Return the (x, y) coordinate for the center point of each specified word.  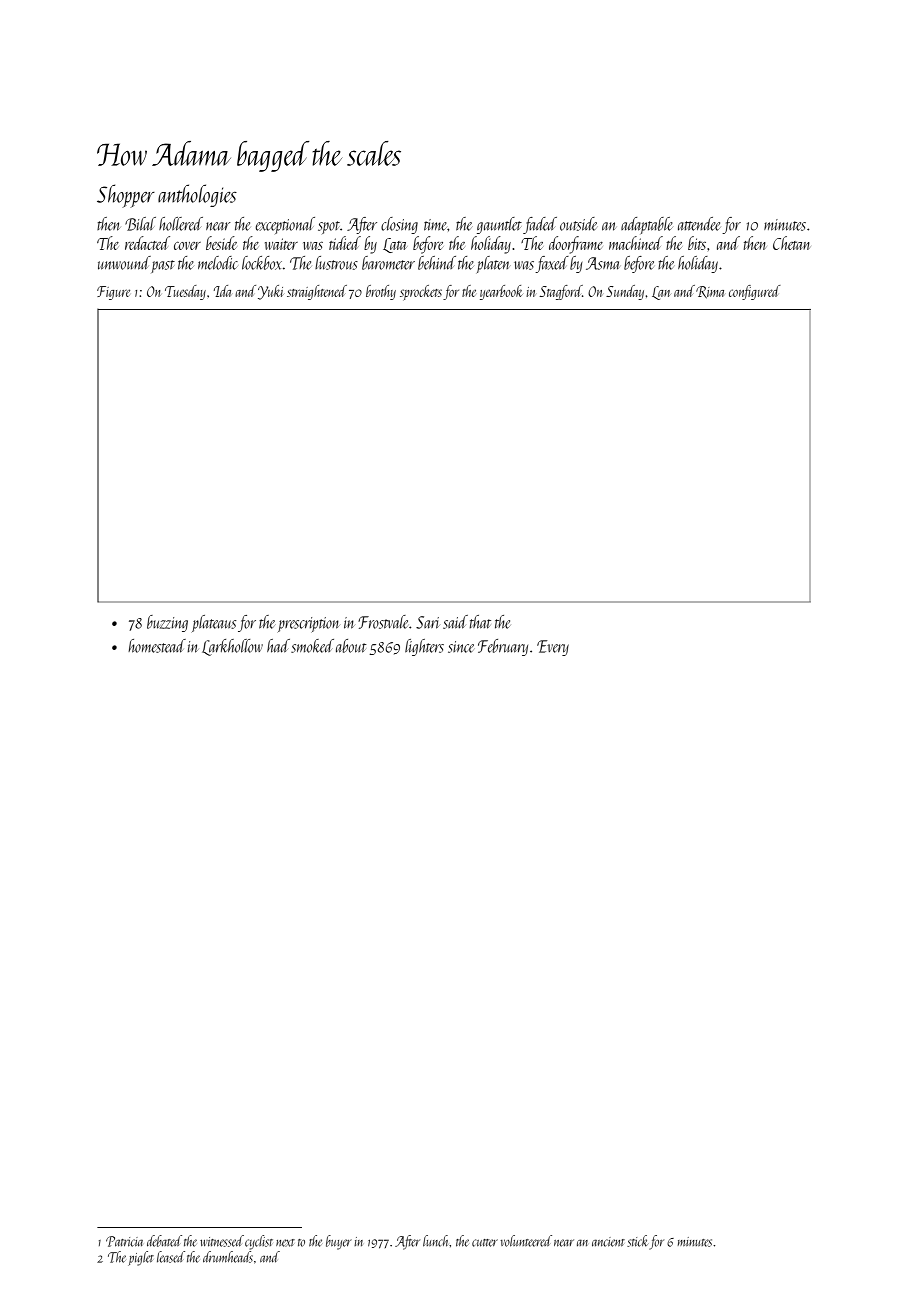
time (436, 225)
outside (578, 224)
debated (164, 1241)
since (461, 647)
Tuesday (185, 292)
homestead (157, 646)
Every (553, 648)
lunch (436, 1241)
